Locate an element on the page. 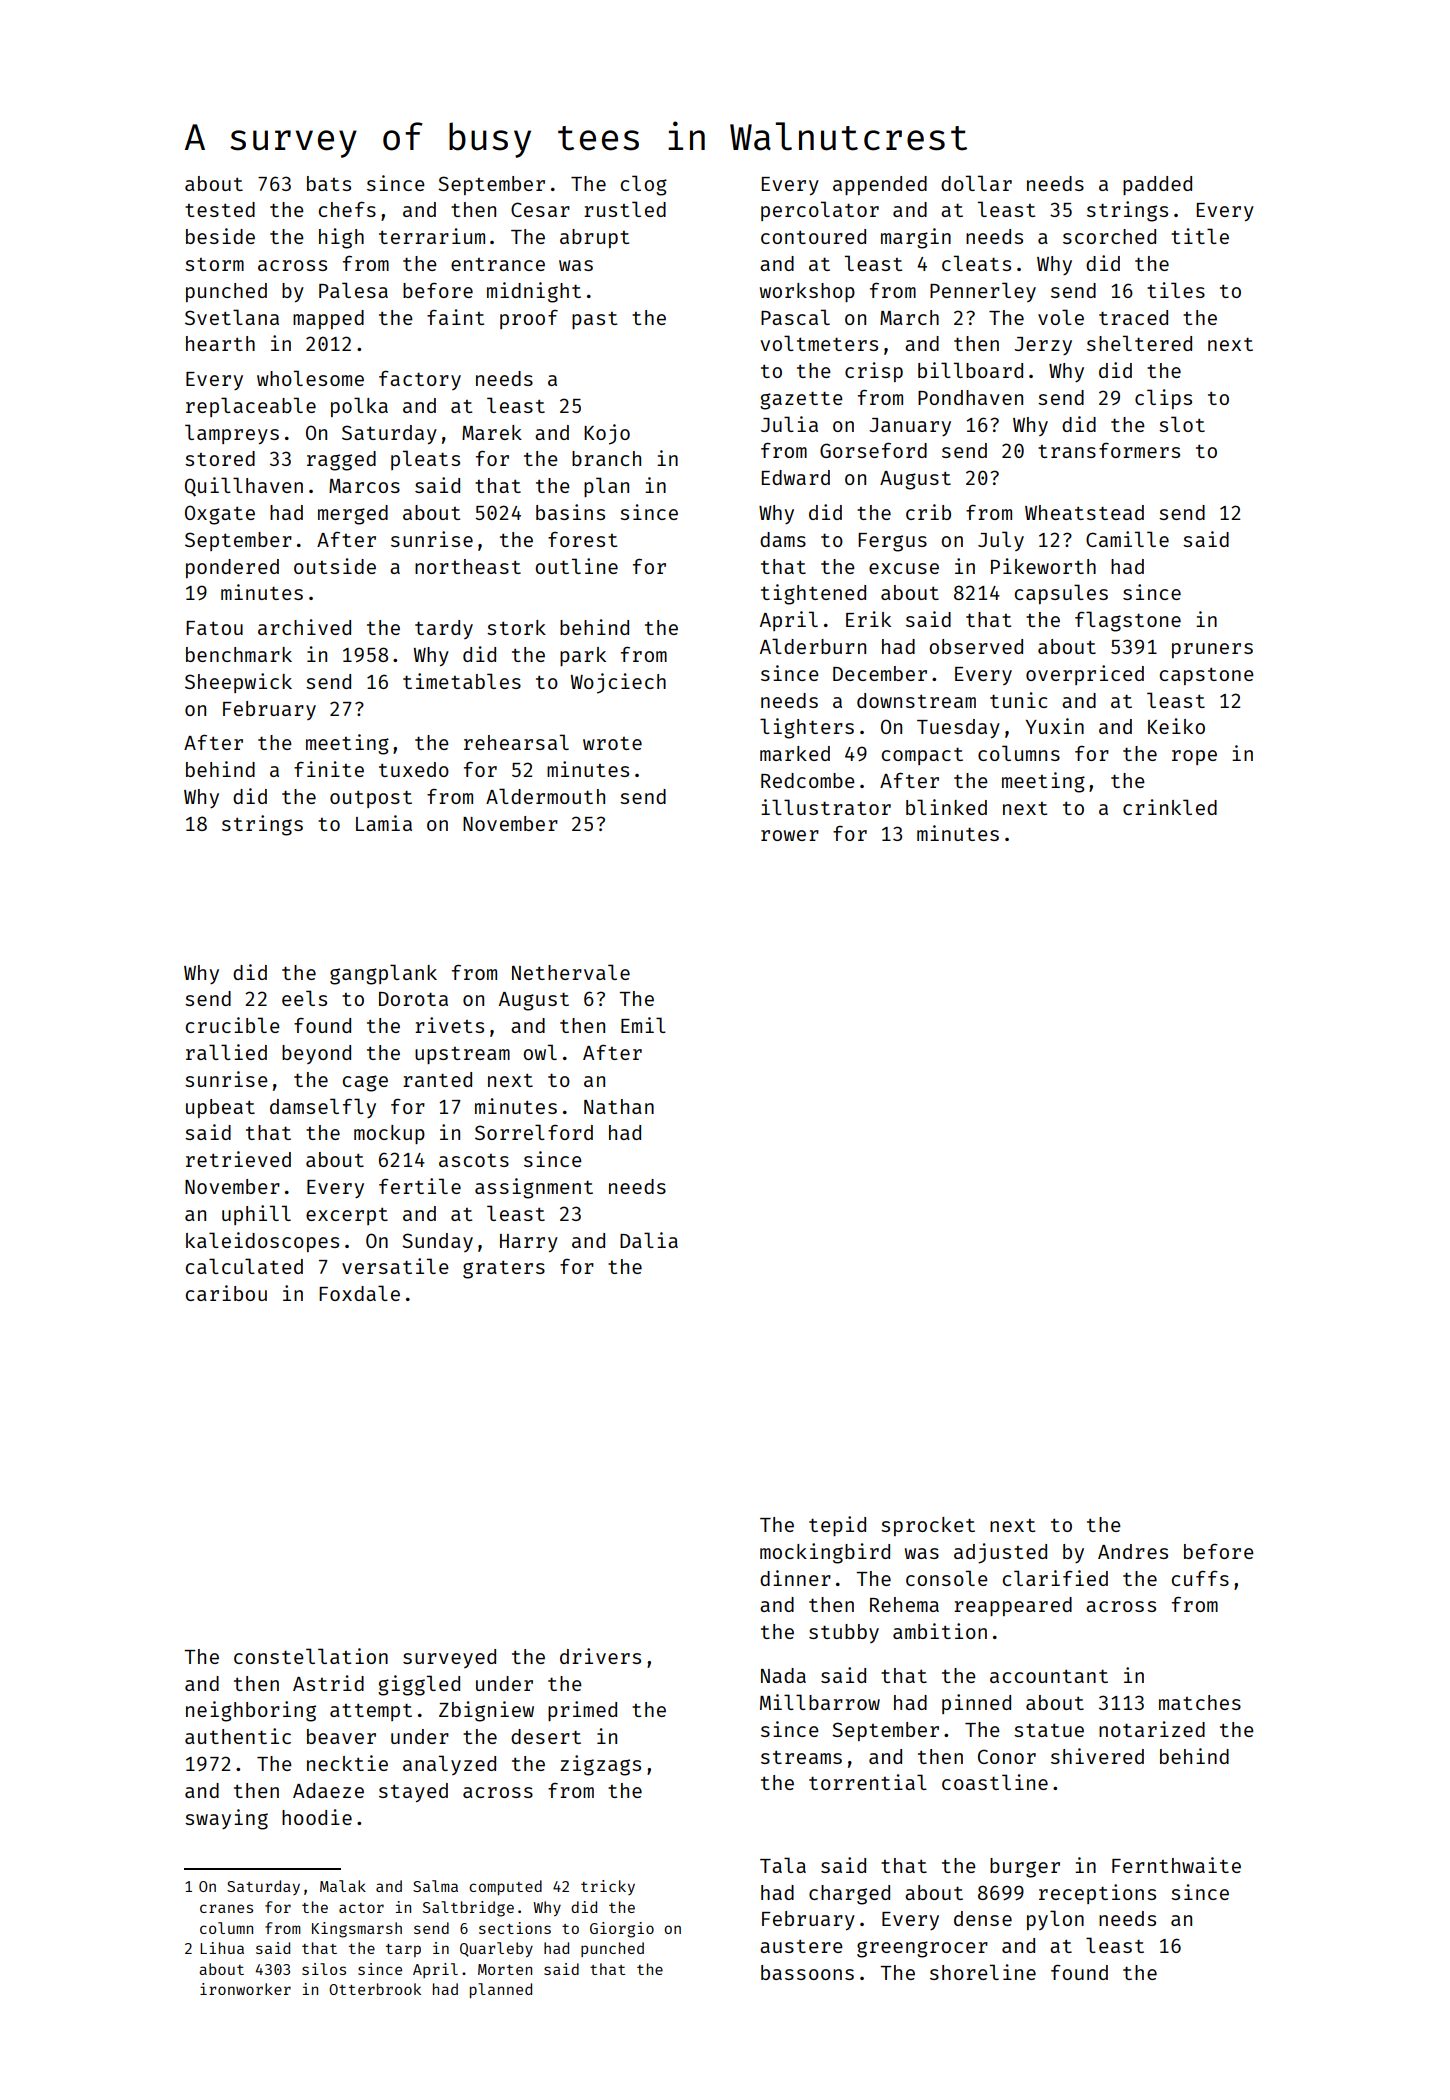 The height and width of the image is (2100, 1450). padded is located at coordinates (1157, 185).
